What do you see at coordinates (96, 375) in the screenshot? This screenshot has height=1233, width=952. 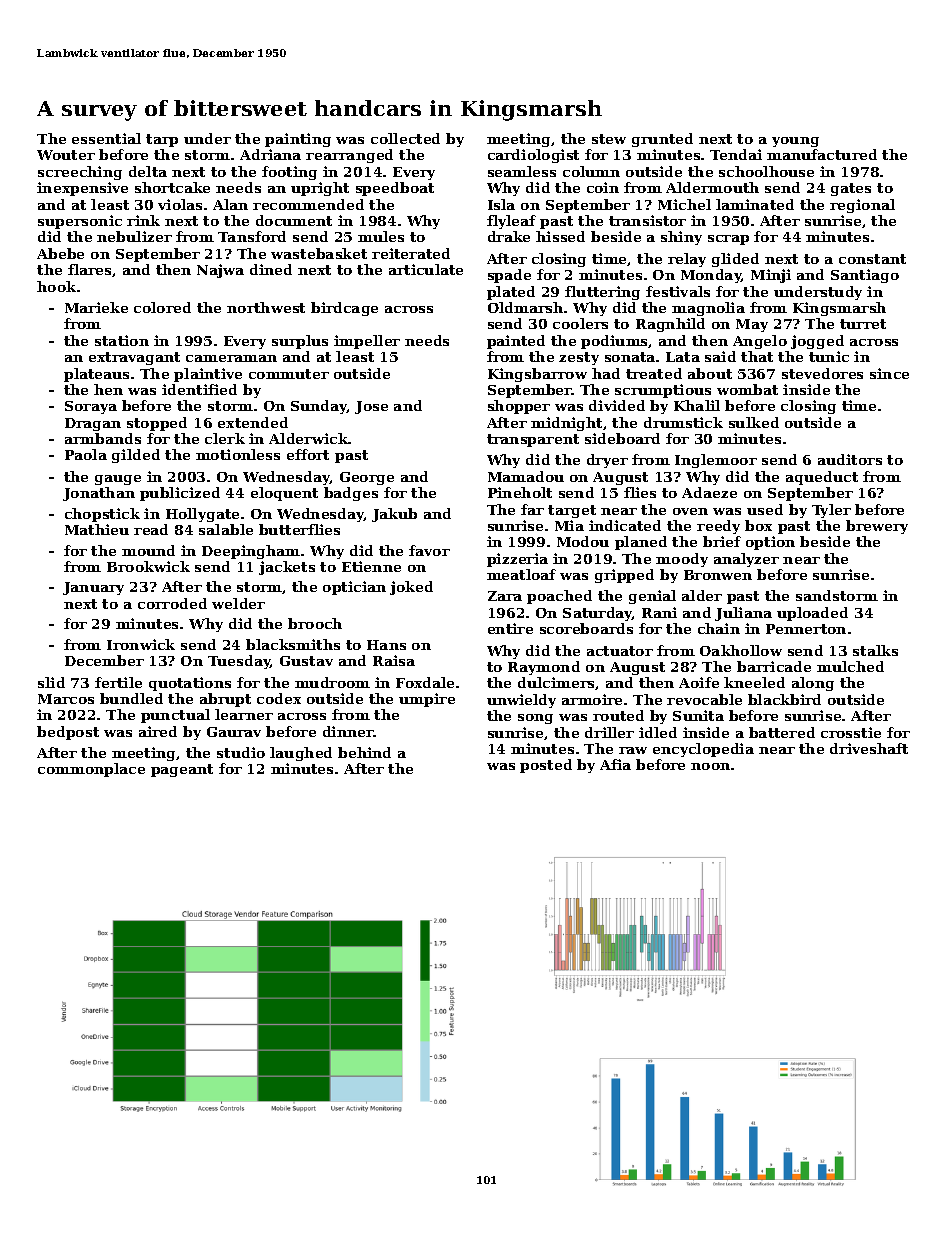 I see `plateaus` at bounding box center [96, 375].
